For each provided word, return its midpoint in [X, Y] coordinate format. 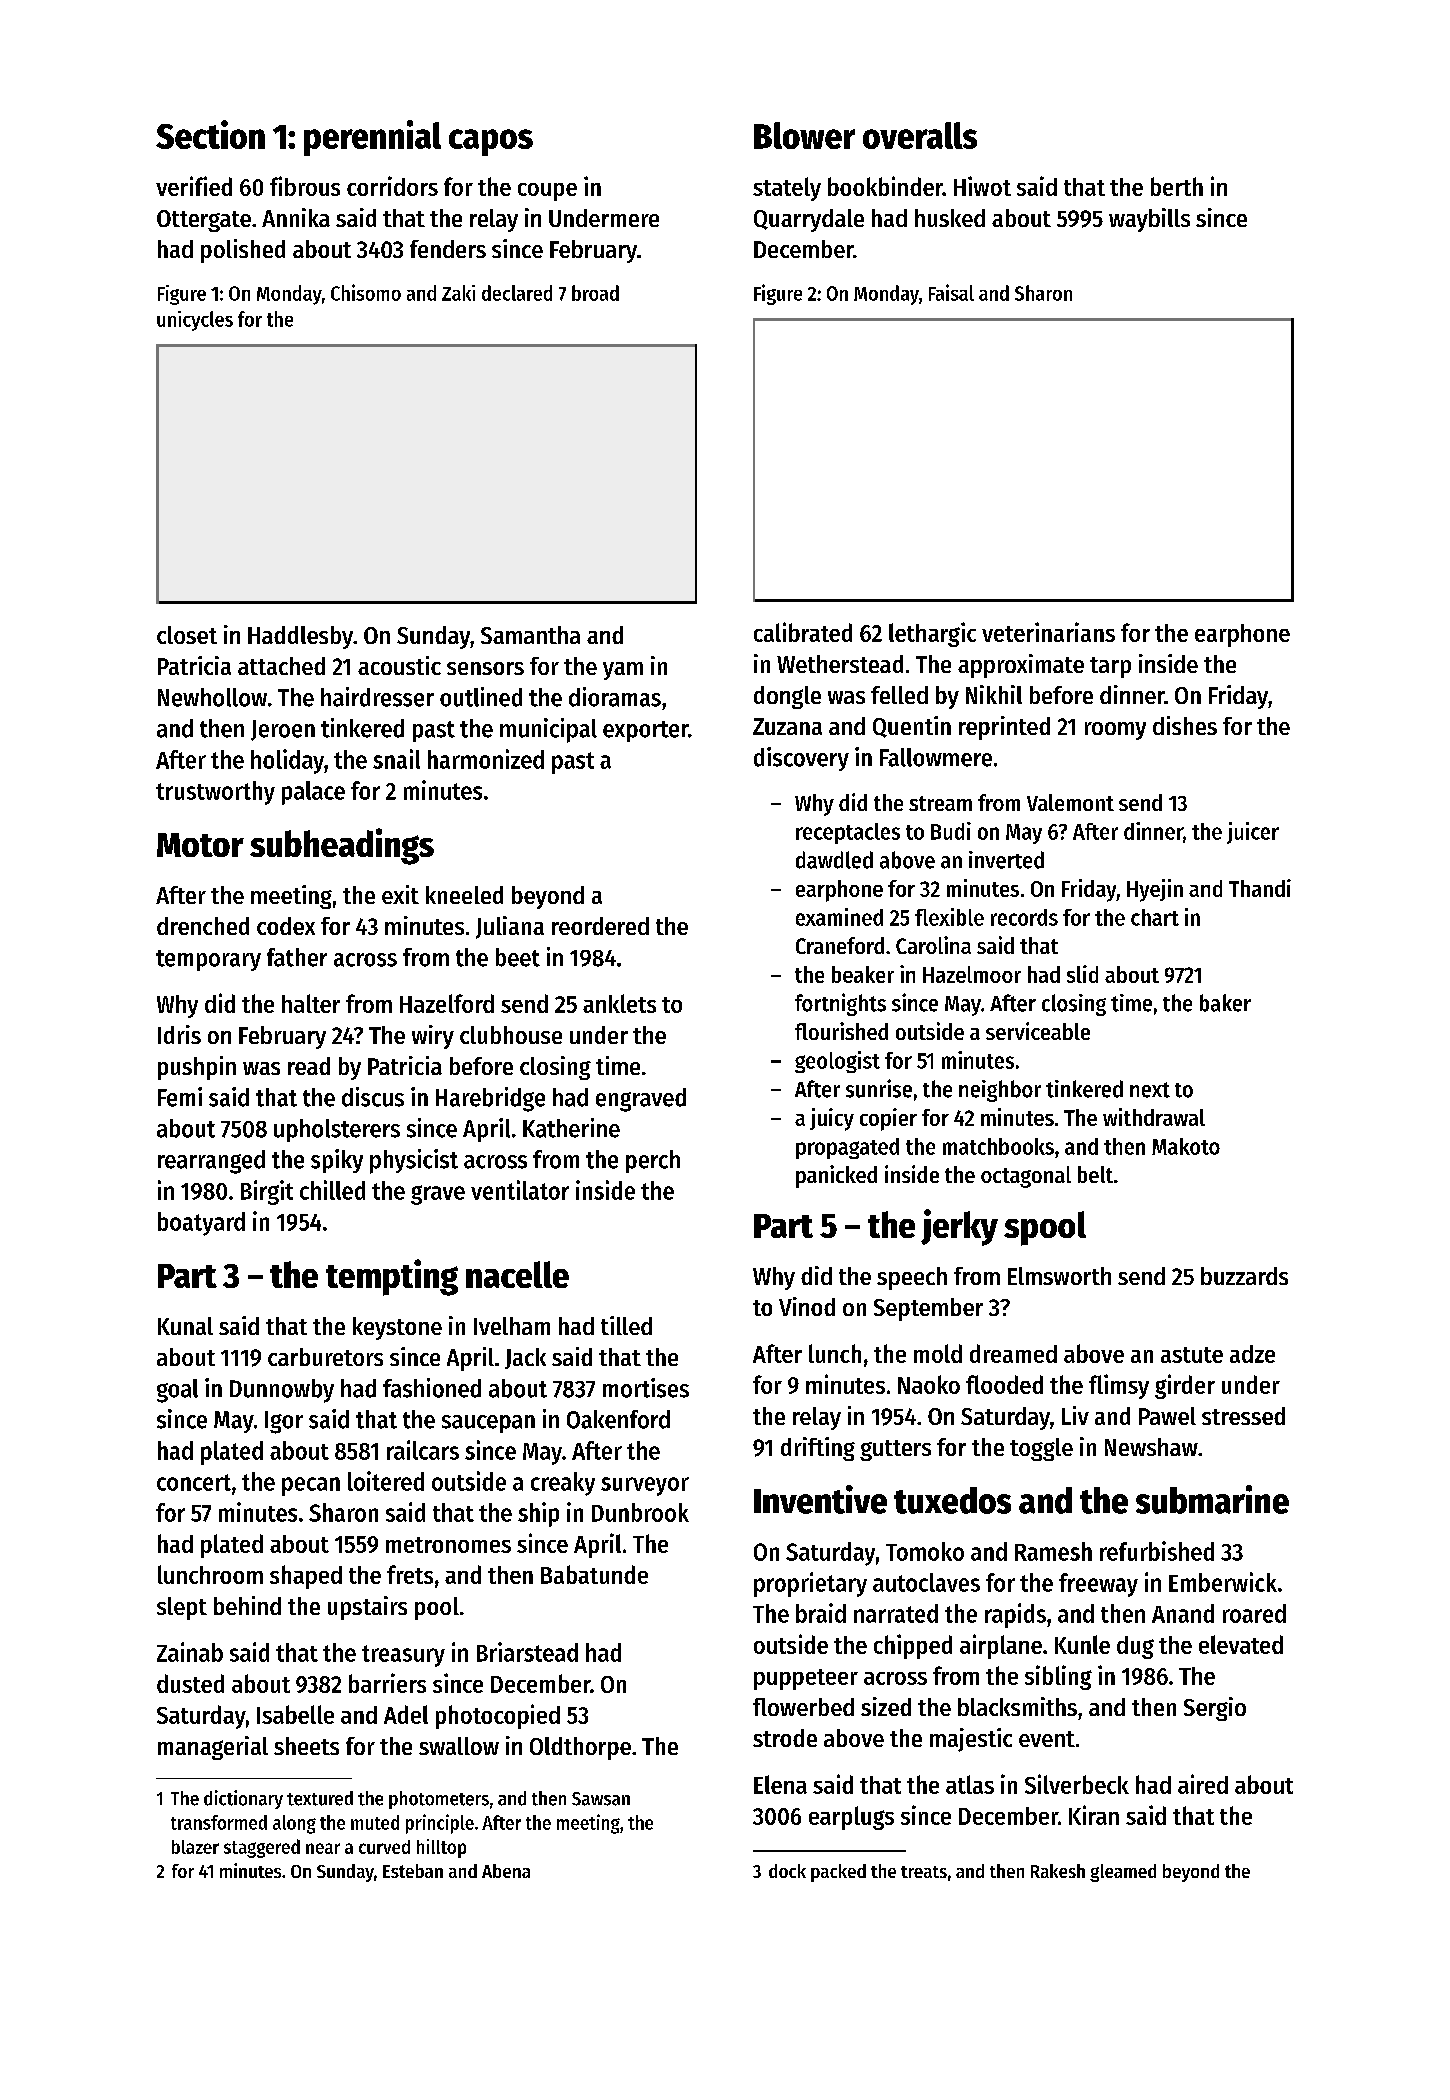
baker [1225, 1003]
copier [888, 1119]
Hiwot [982, 186]
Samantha [530, 635]
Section [210, 134]
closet [187, 635]
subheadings [342, 846]
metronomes [448, 1545]
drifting [818, 1449]
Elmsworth [1059, 1276]
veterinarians [1048, 632]
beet [518, 957]
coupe [547, 192]
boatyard [201, 1224]
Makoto [1186, 1146]
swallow [459, 1746]
